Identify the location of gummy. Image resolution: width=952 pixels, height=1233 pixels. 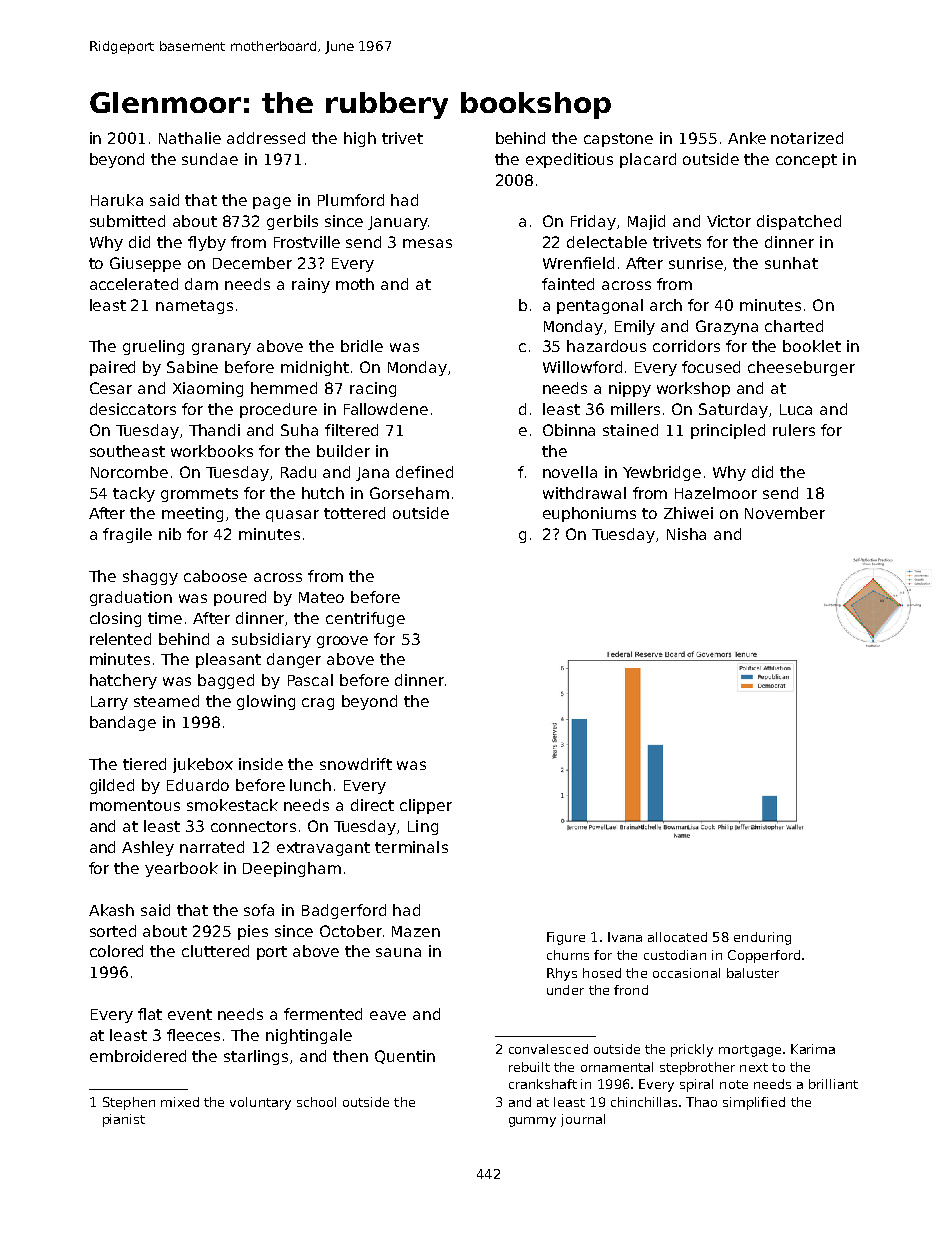
(532, 1122).
